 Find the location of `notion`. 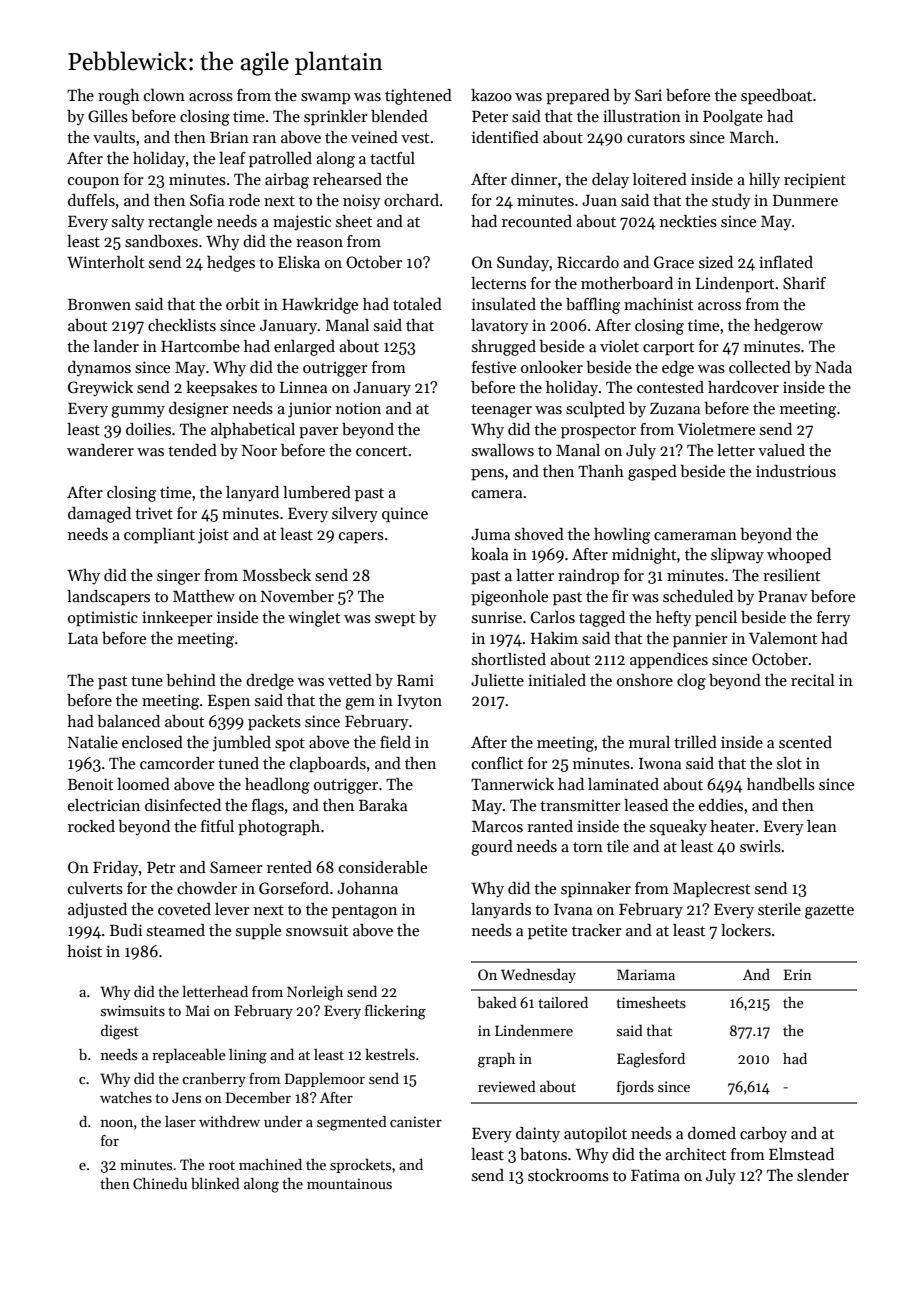

notion is located at coordinates (358, 408).
